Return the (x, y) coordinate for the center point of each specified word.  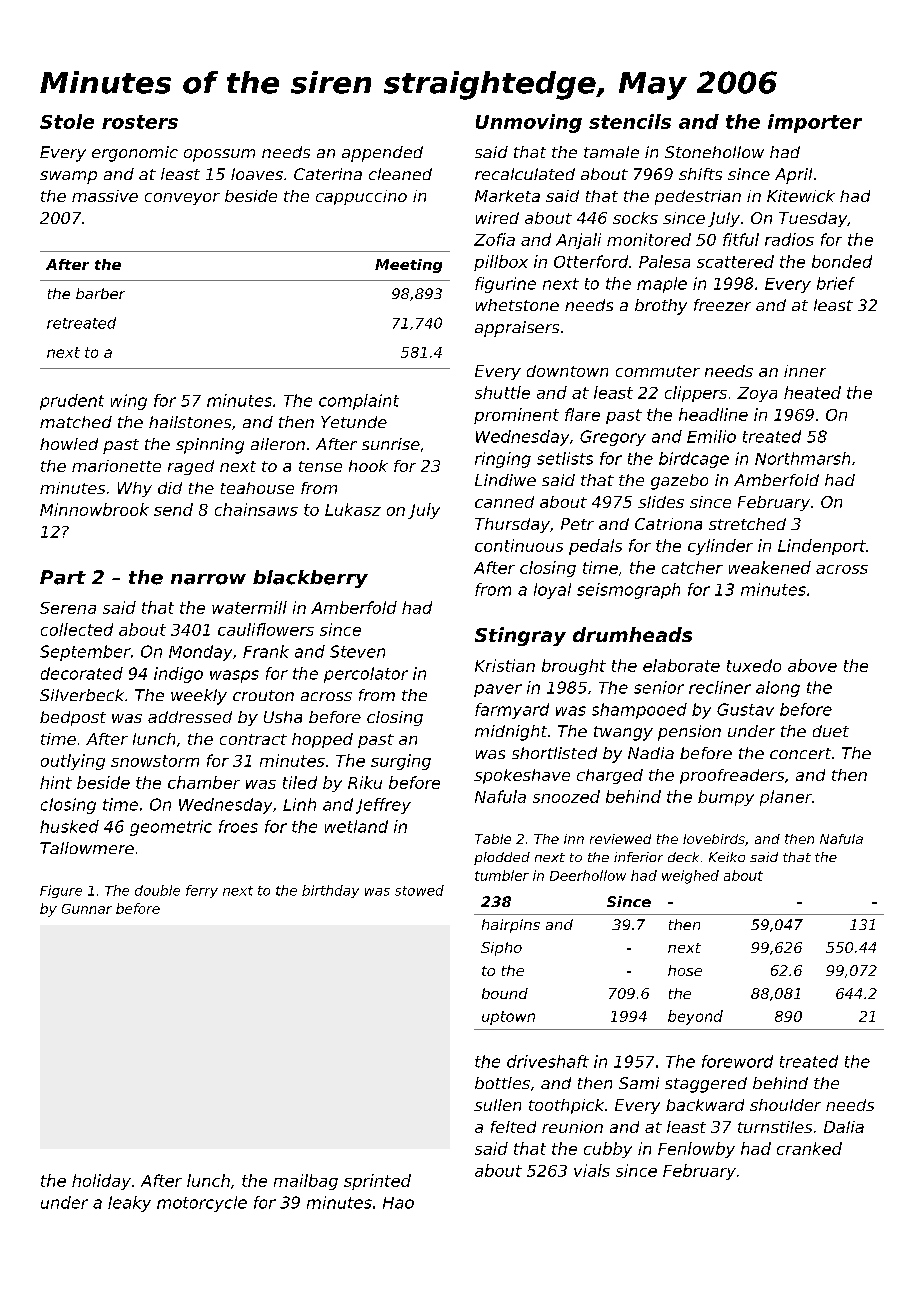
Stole (67, 121)
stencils (630, 121)
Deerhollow (588, 875)
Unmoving (529, 123)
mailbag (306, 1182)
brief (836, 283)
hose (685, 970)
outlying (73, 762)
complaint (359, 402)
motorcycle (202, 1204)
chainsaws (256, 509)
